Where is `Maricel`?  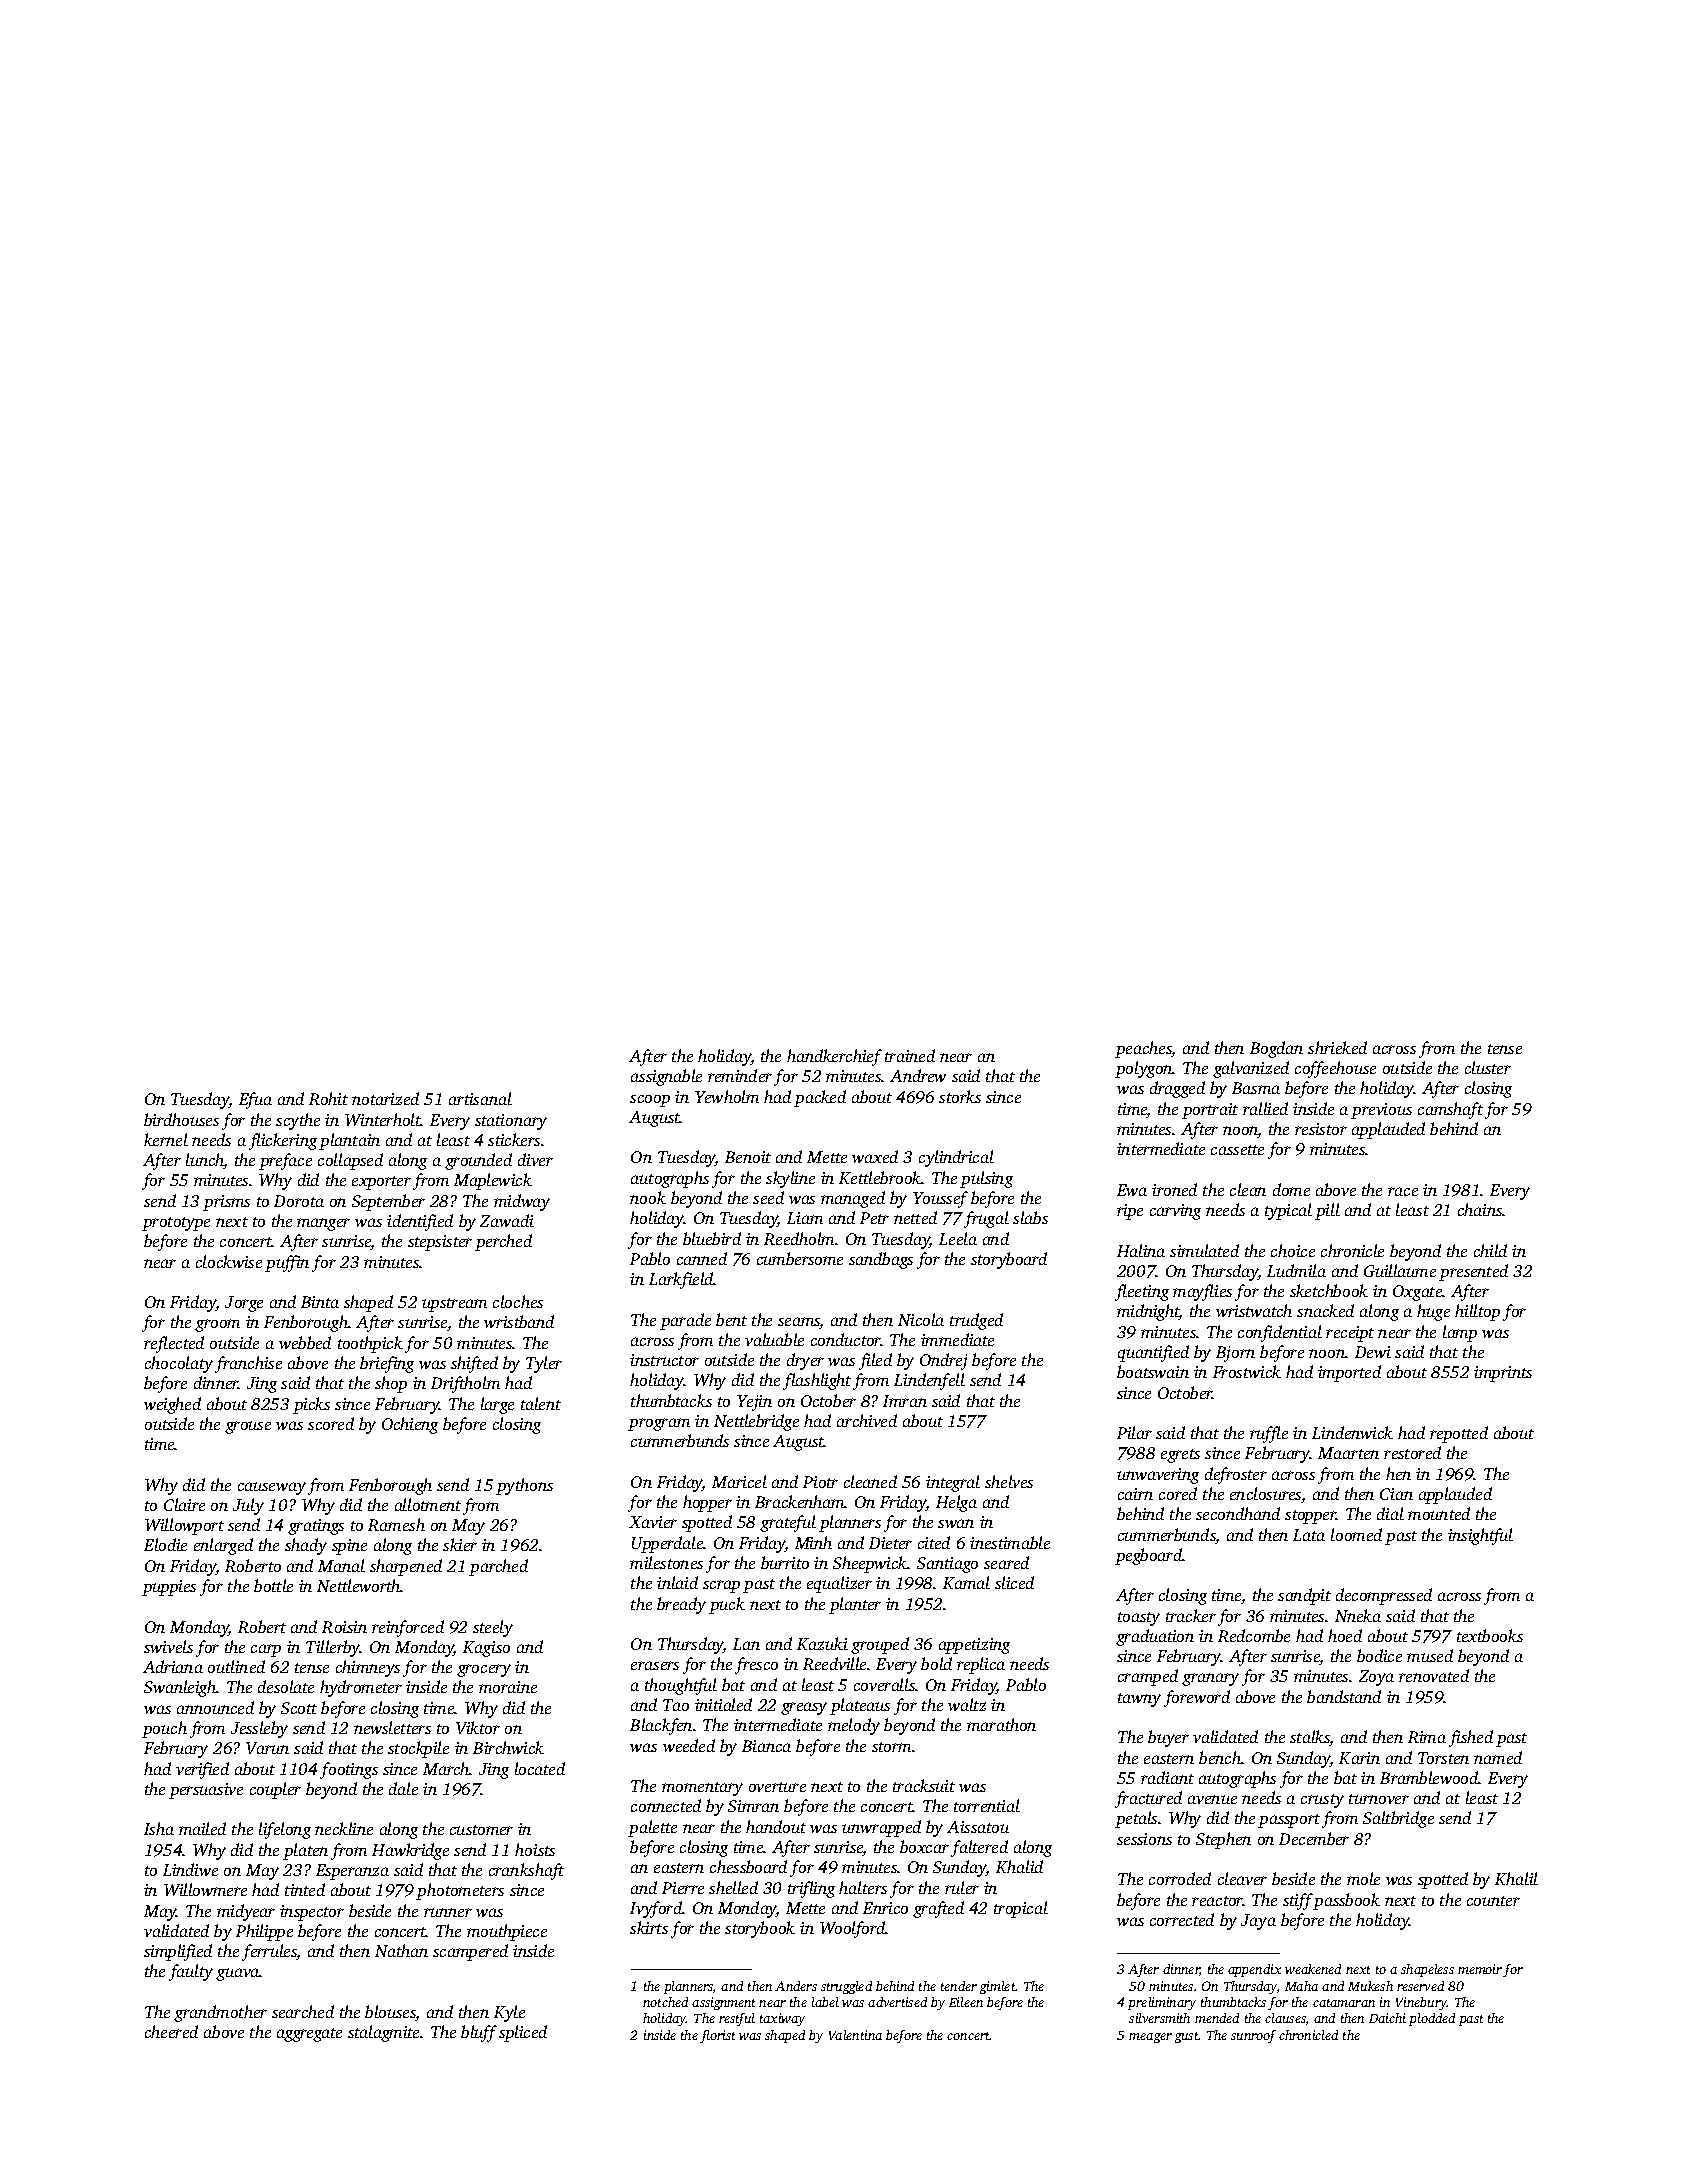
Maricel is located at coordinates (739, 1481).
